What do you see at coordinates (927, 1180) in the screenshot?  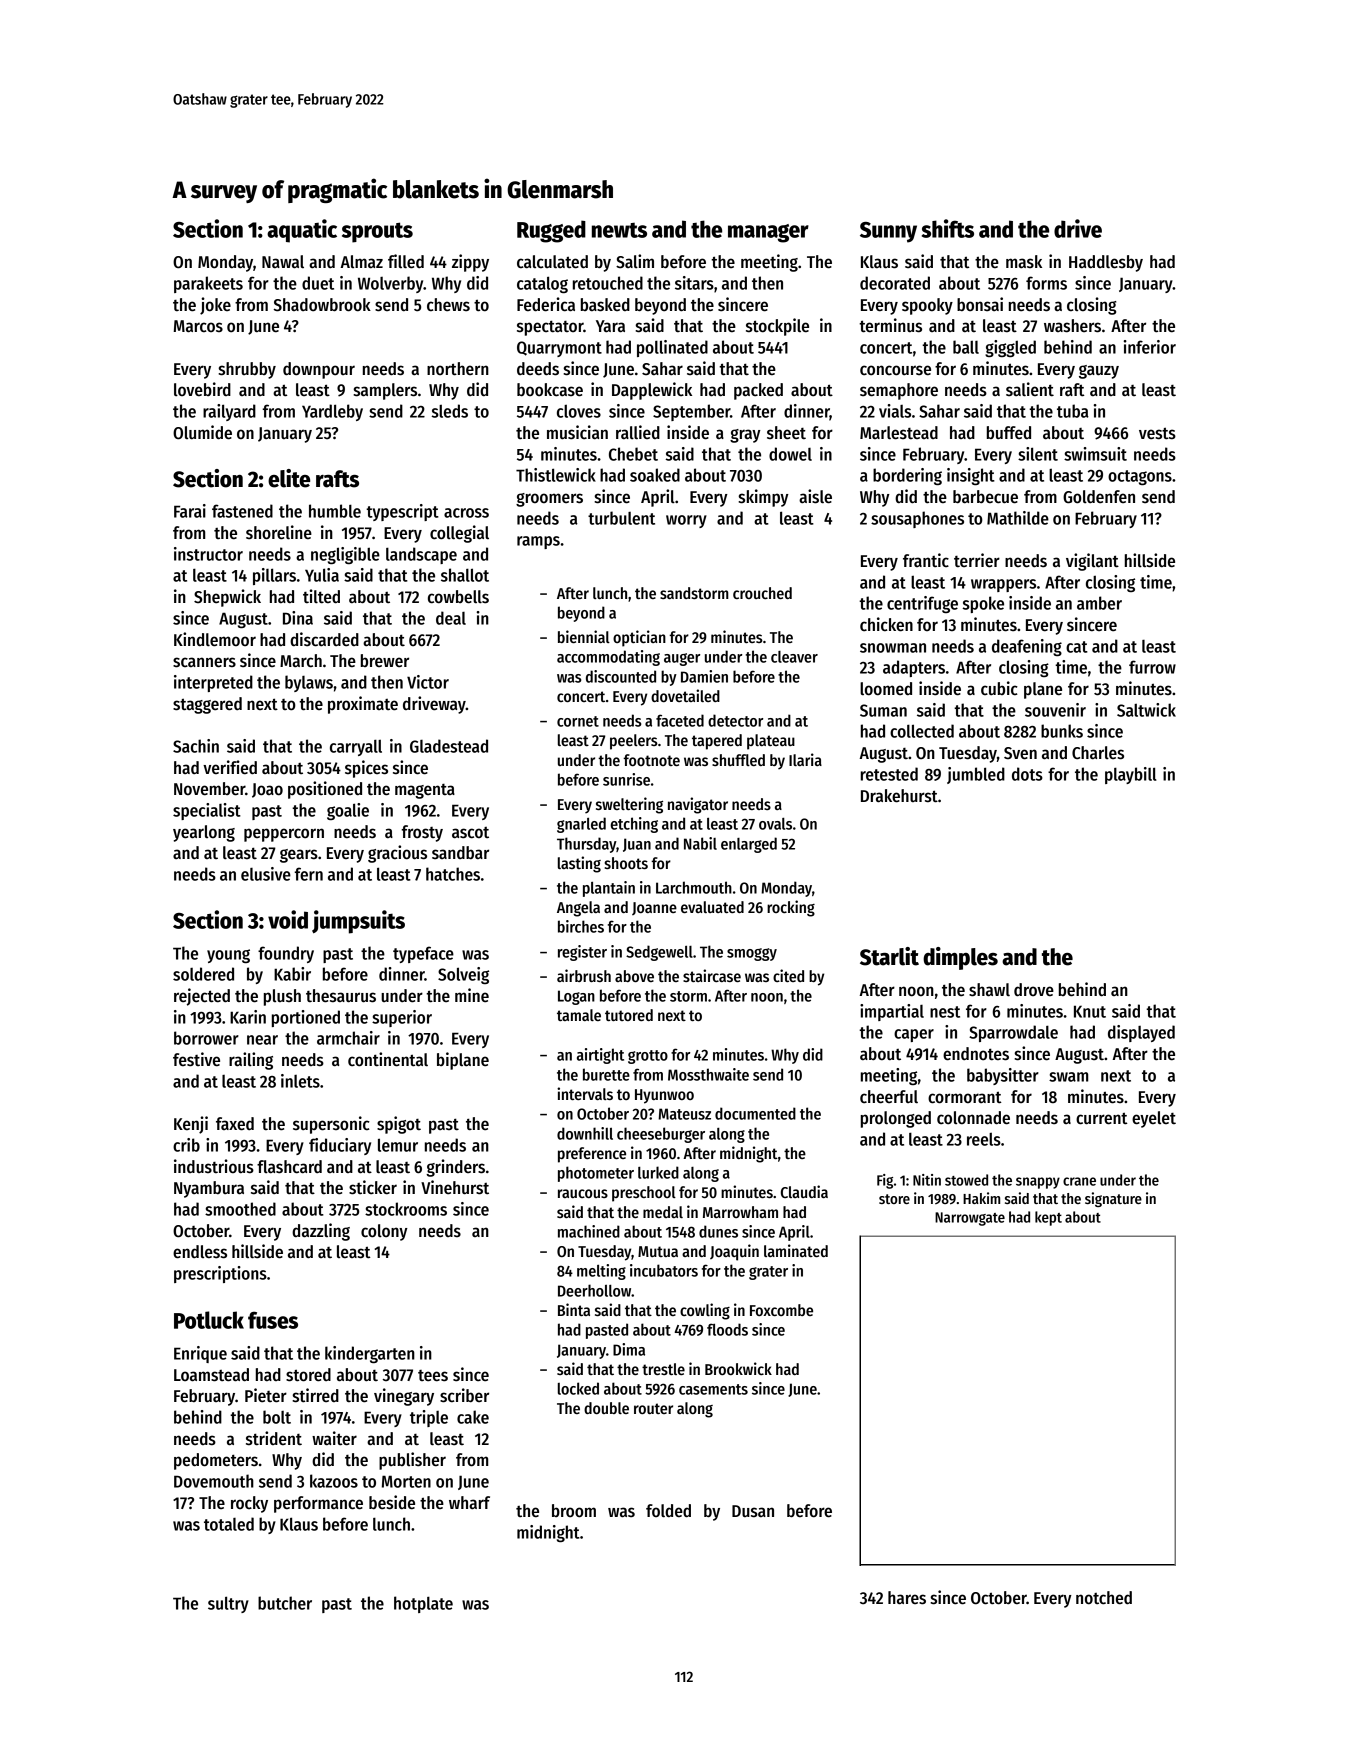 I see `Nitin` at bounding box center [927, 1180].
